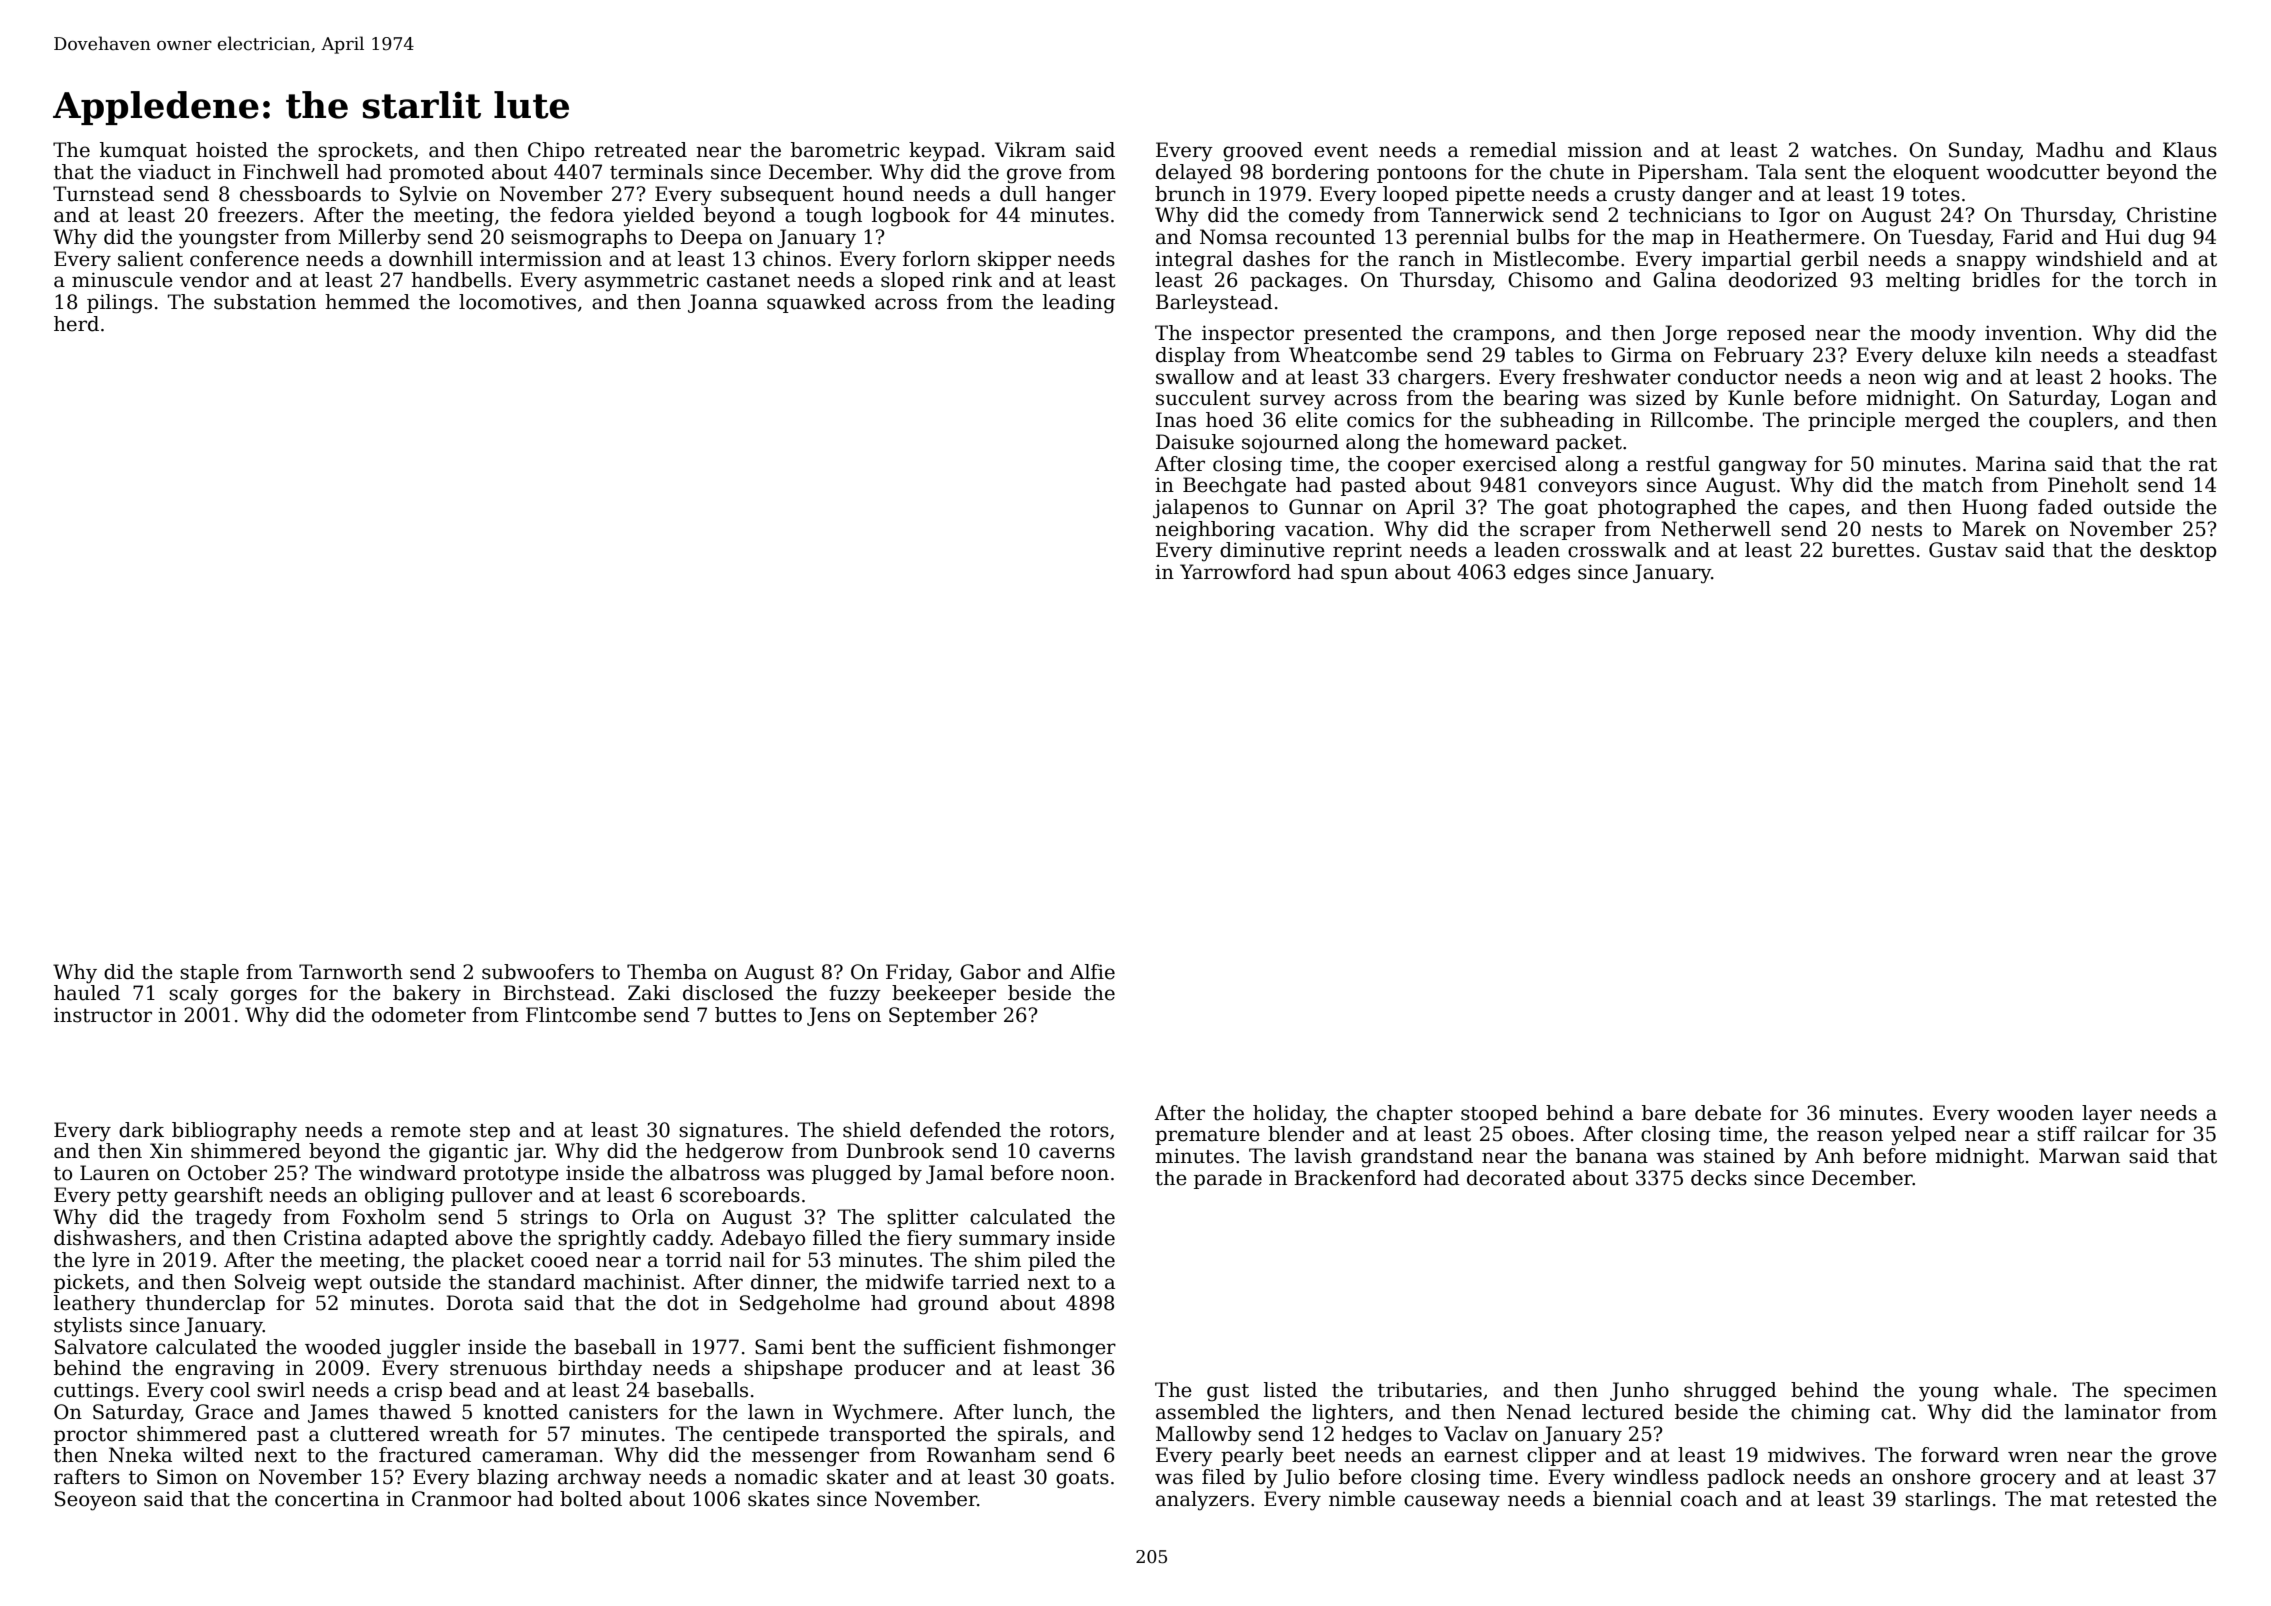  Describe the element at coordinates (244, 259) in the document. I see `conference` at that location.
